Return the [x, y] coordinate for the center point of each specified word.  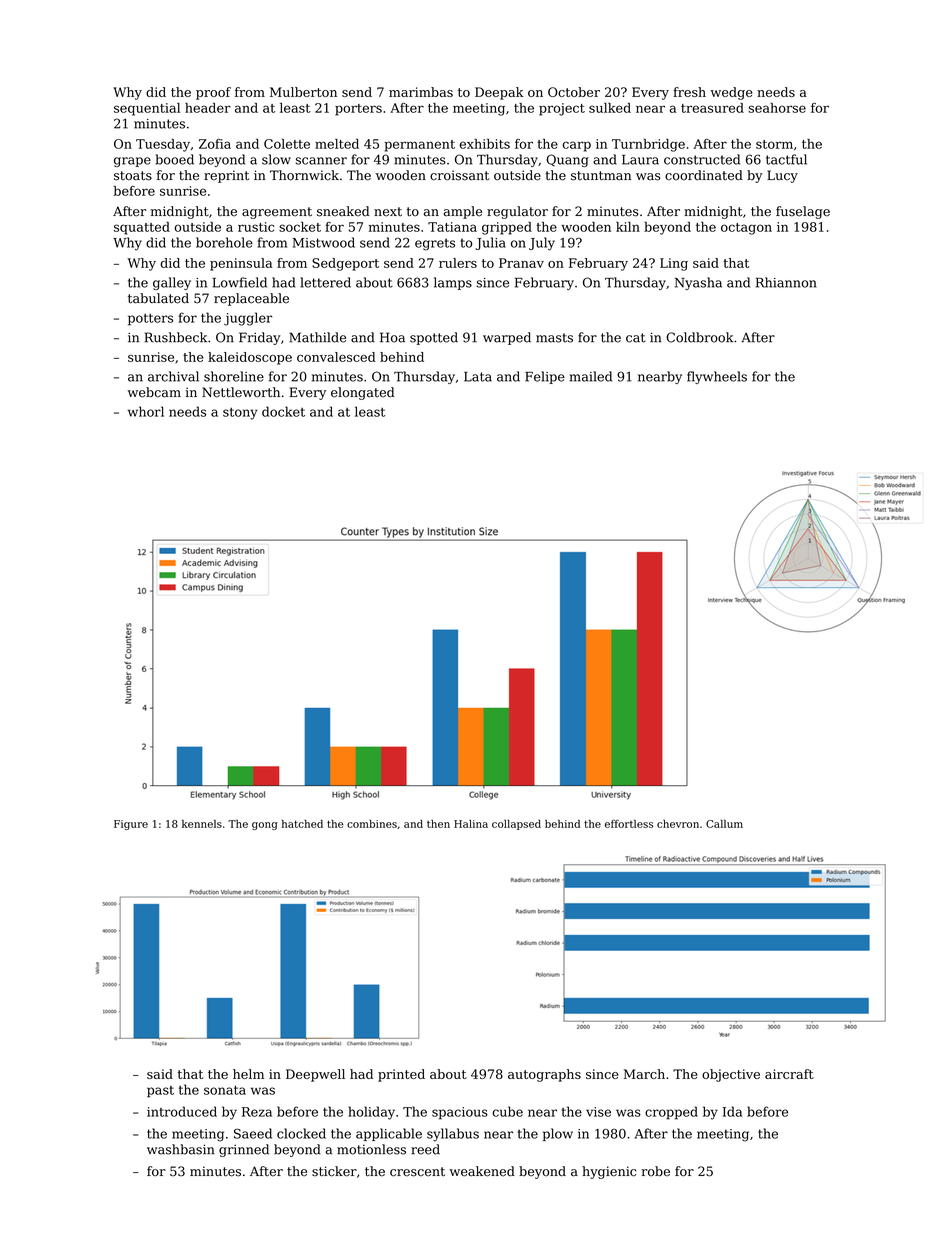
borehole [224, 242]
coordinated [704, 175]
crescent [417, 1172]
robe [656, 1171]
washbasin [181, 1149]
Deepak [499, 93]
